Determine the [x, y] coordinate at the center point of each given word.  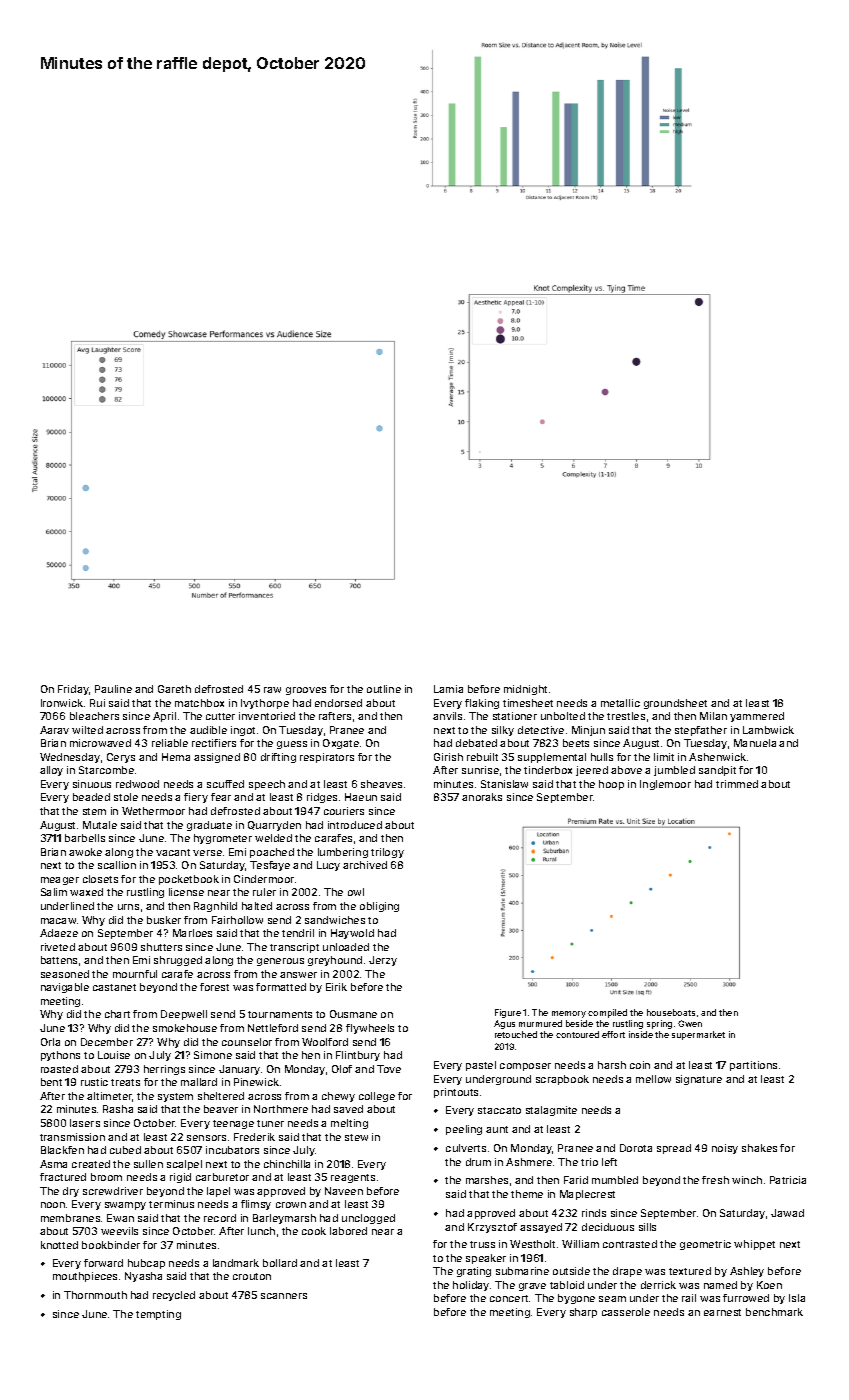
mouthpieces [85, 1277]
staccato [499, 1110]
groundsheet [675, 704]
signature [699, 1080]
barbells [85, 838]
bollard [280, 1263]
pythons [60, 1056]
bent [51, 1082]
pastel [481, 1066]
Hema [176, 757]
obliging [379, 907]
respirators [327, 758]
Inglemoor [665, 785]
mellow [653, 1079]
